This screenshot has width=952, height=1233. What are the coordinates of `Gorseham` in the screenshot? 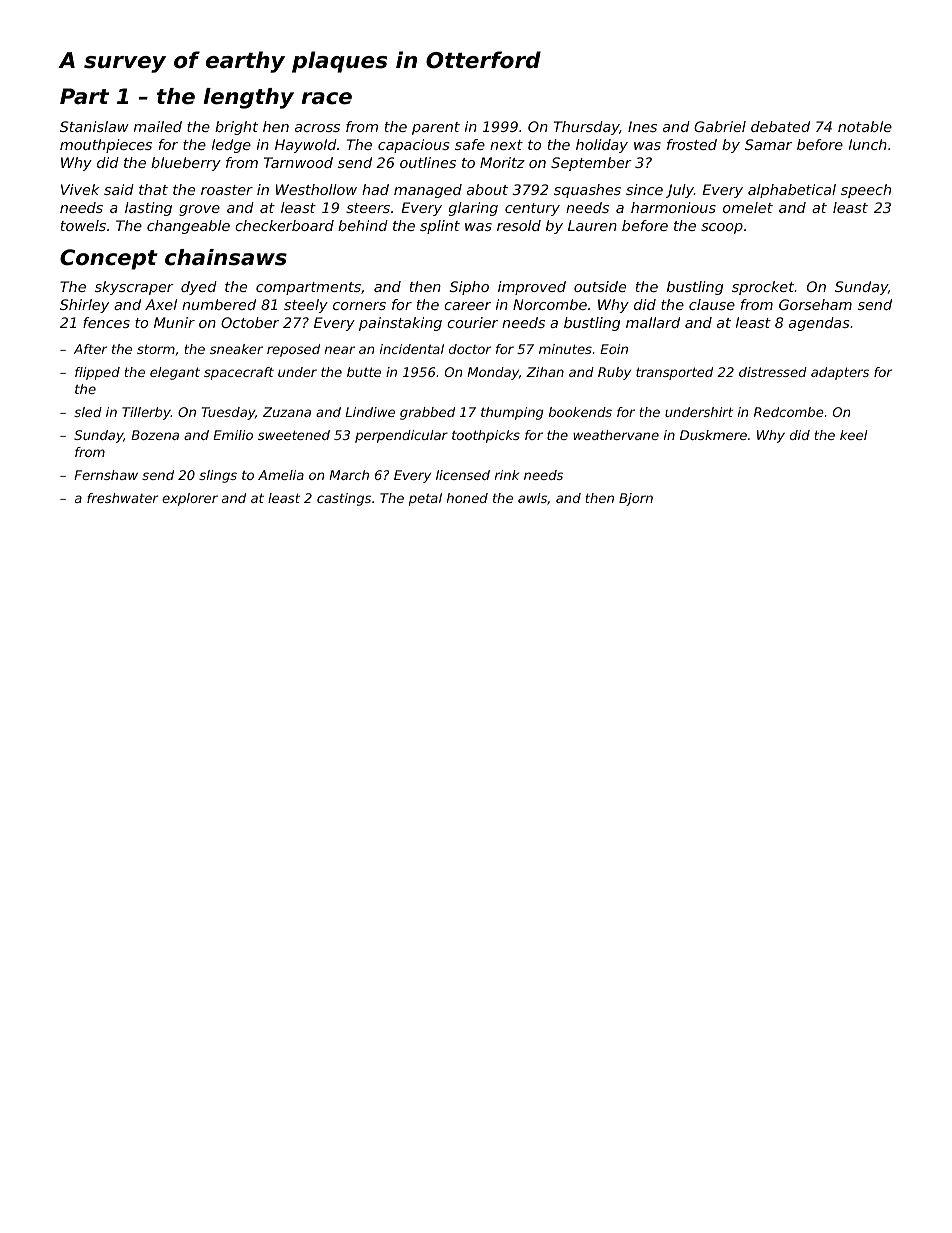 It's located at (815, 304).
